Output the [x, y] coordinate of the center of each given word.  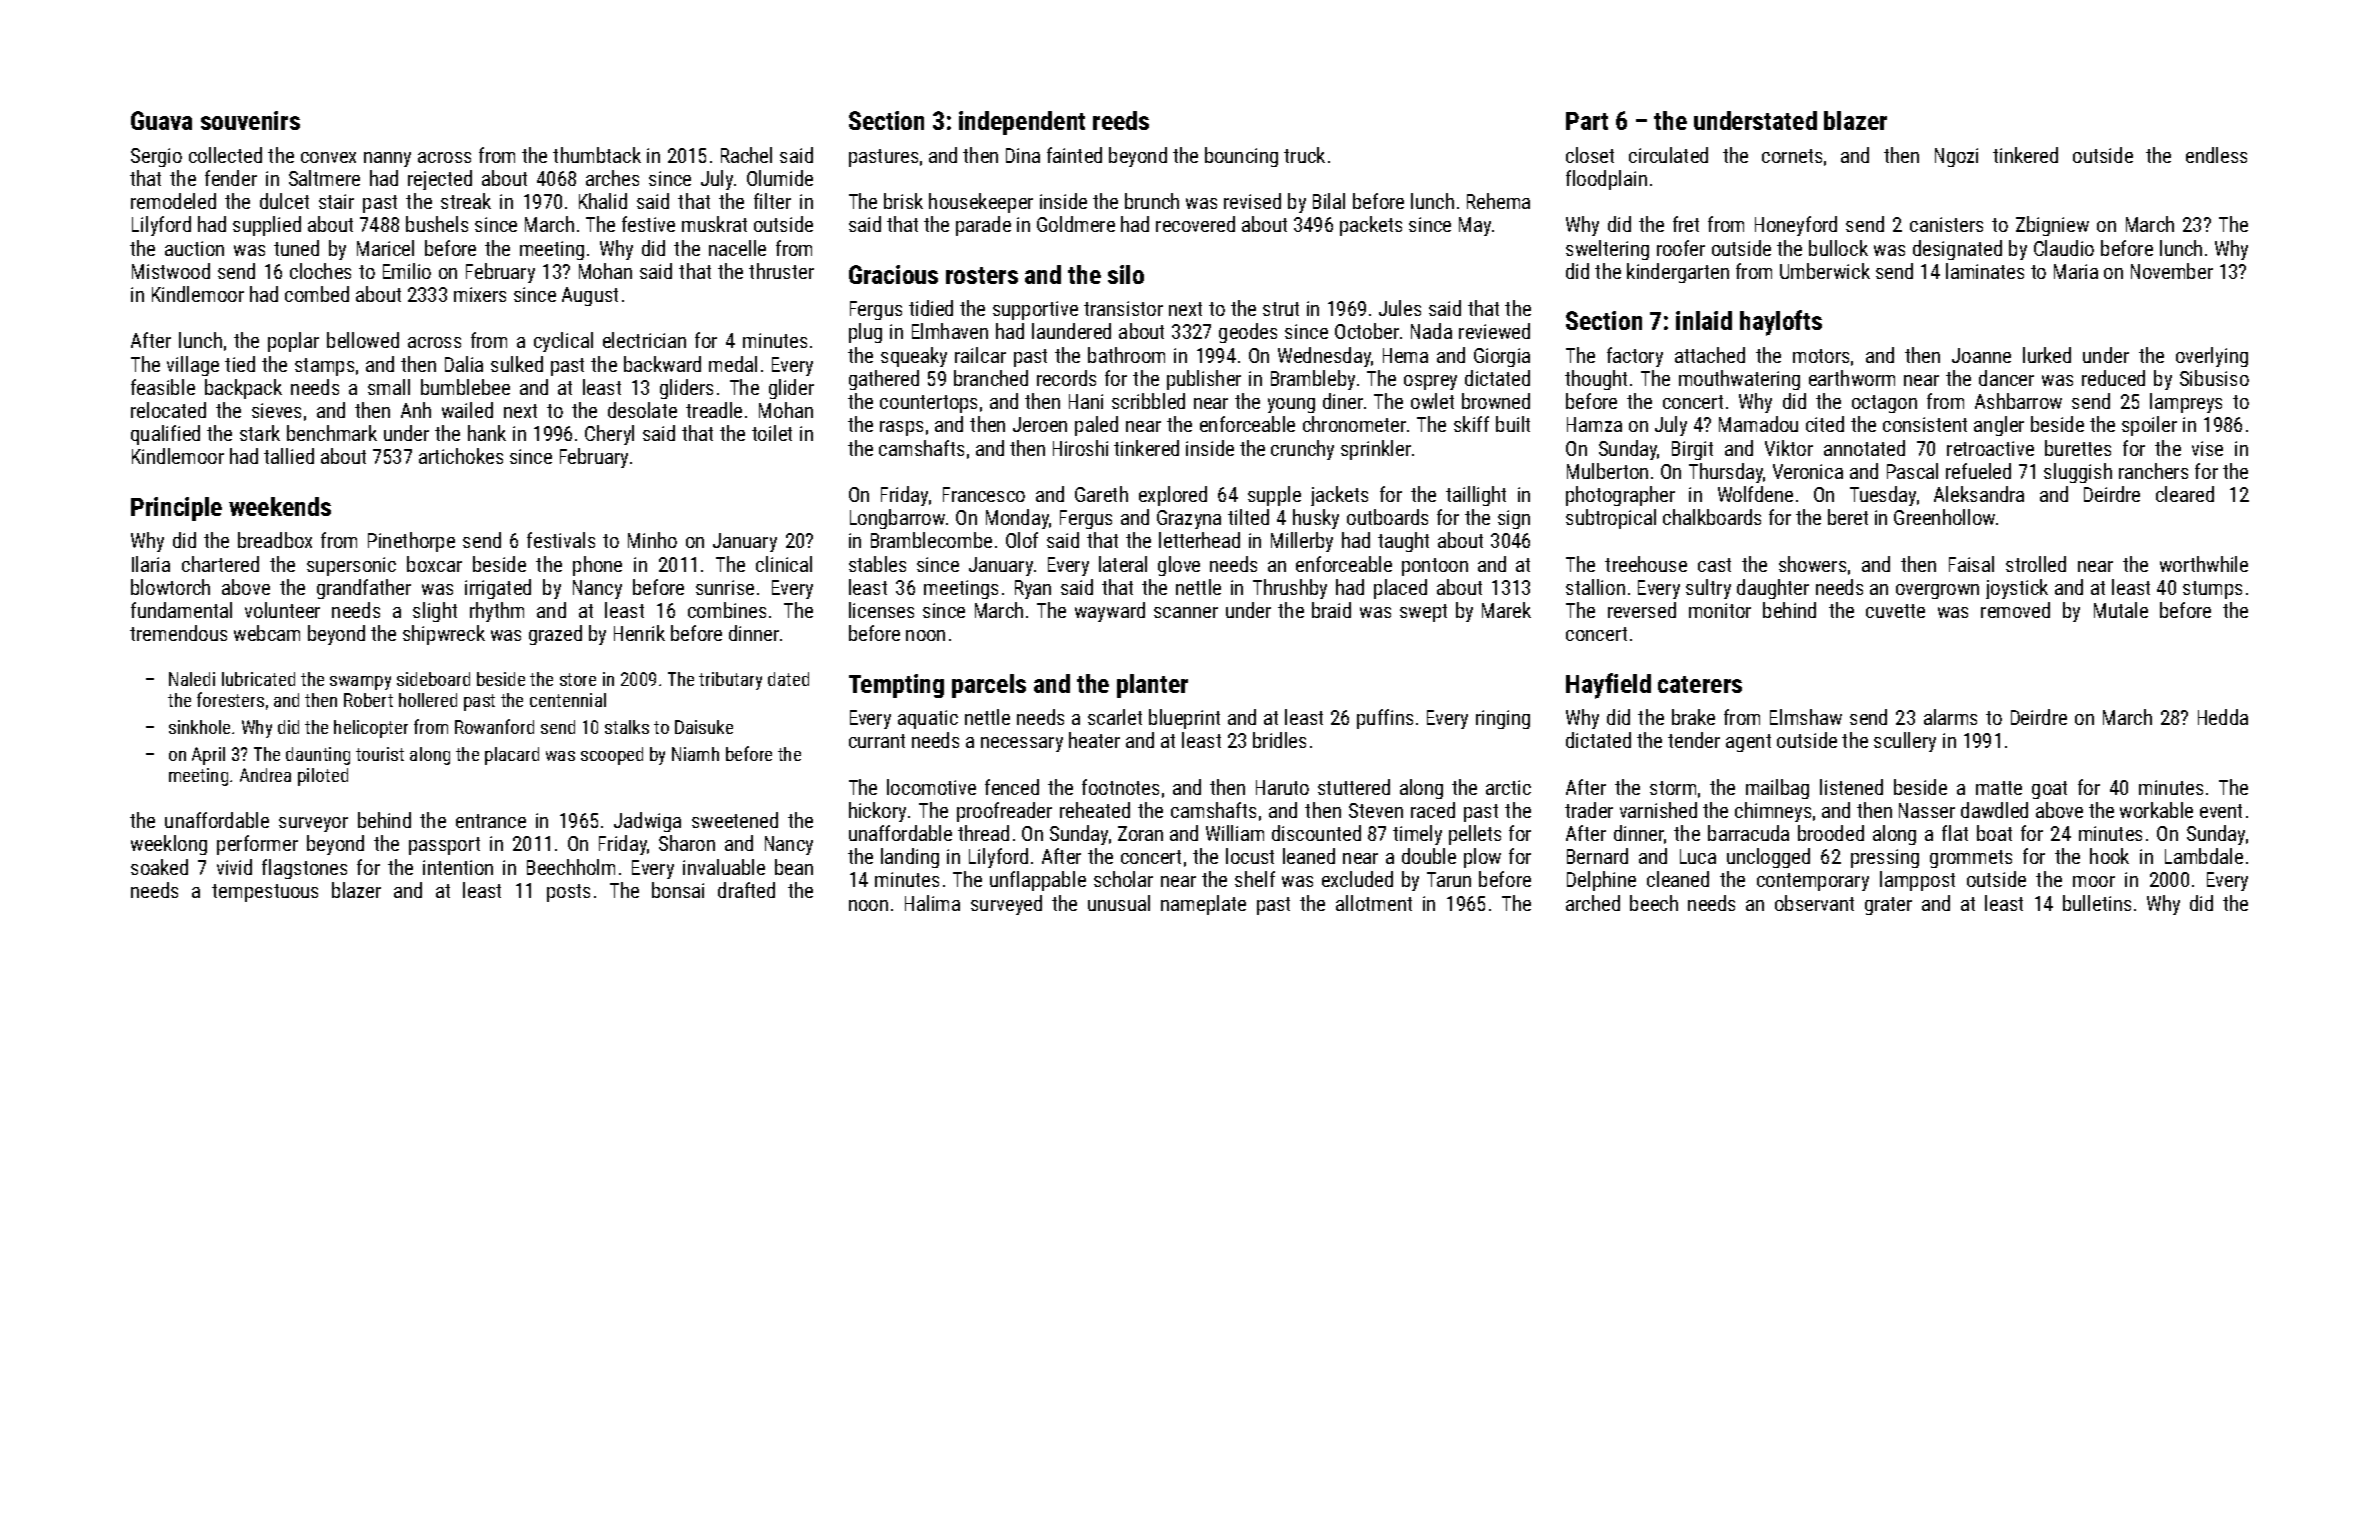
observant [1814, 903]
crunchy [1302, 450]
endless [2216, 155]
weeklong [169, 845]
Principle [176, 509]
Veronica [1808, 471]
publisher [1204, 380]
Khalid [603, 201]
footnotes [1120, 787]
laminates [1985, 271]
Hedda [2223, 717]
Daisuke [704, 727]
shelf [1255, 879]
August [590, 296]
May [1475, 226]
